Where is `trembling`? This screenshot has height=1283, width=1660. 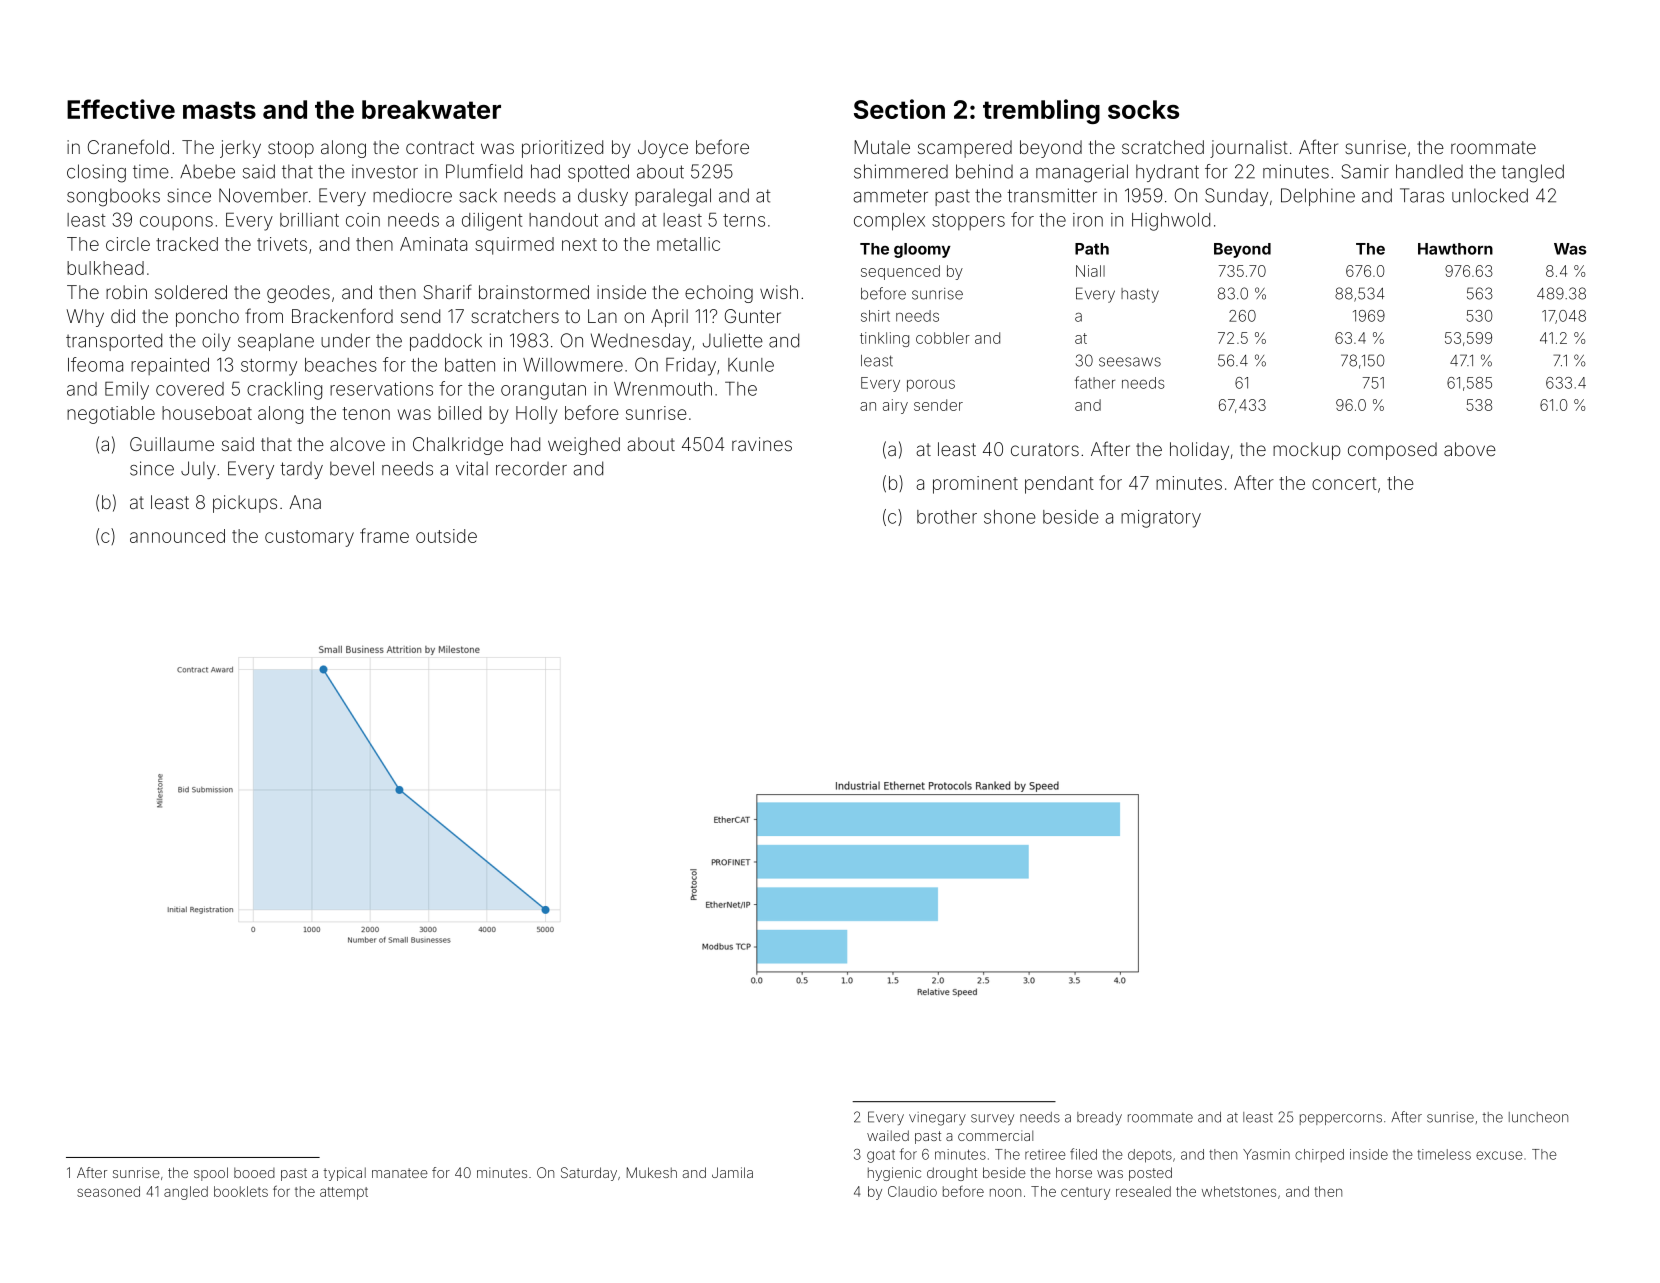 trembling is located at coordinates (1041, 111).
